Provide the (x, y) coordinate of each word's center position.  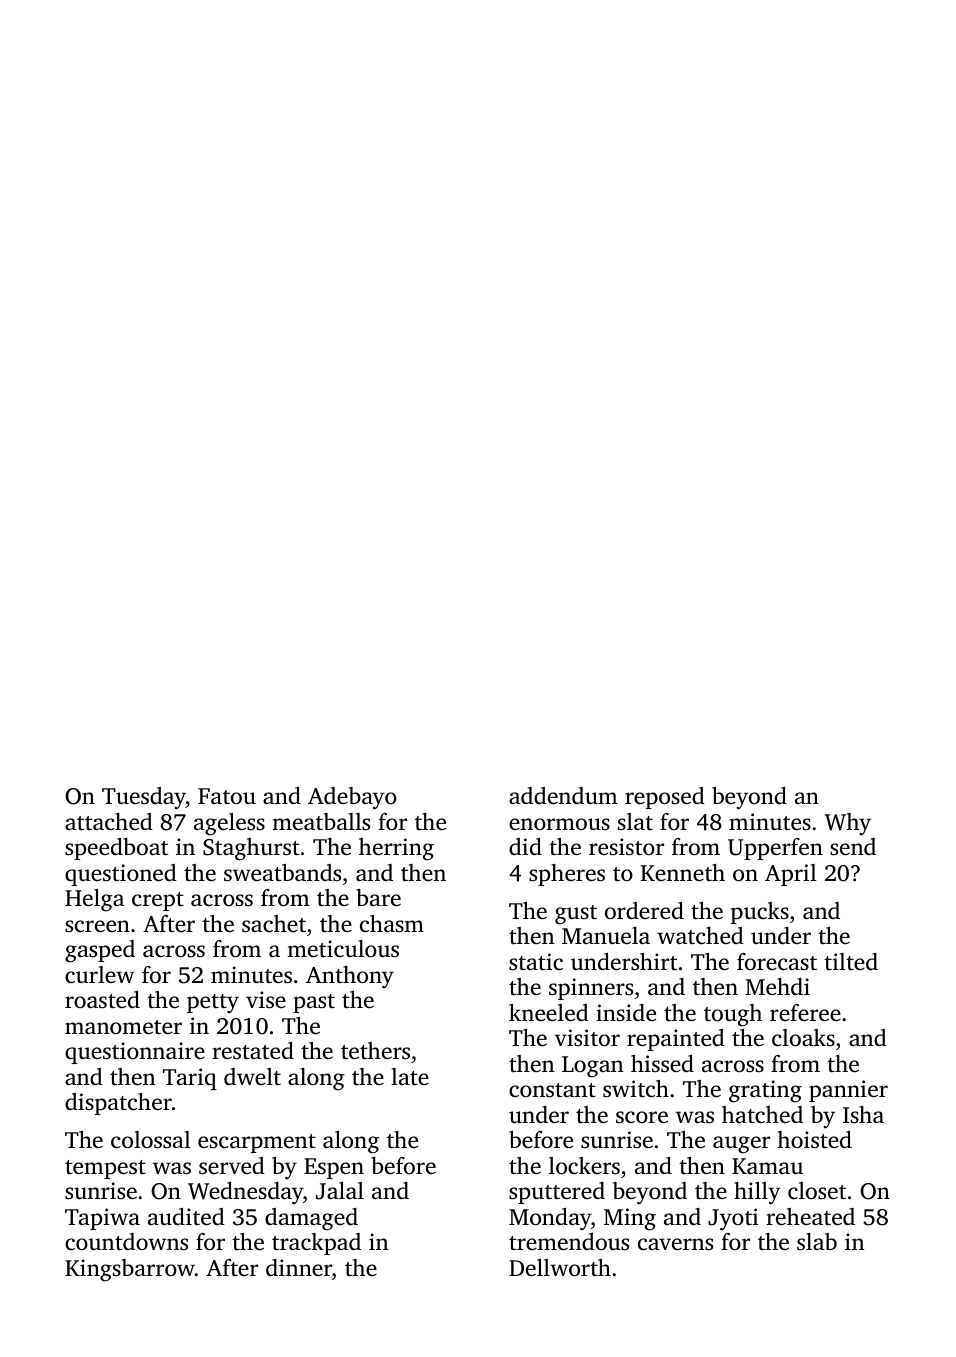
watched (700, 936)
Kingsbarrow (130, 1270)
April (791, 875)
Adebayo (352, 798)
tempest (105, 1169)
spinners (591, 989)
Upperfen (775, 849)
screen (97, 926)
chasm (392, 924)
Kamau (767, 1166)
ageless (229, 824)
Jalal (340, 1191)
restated (253, 1051)
